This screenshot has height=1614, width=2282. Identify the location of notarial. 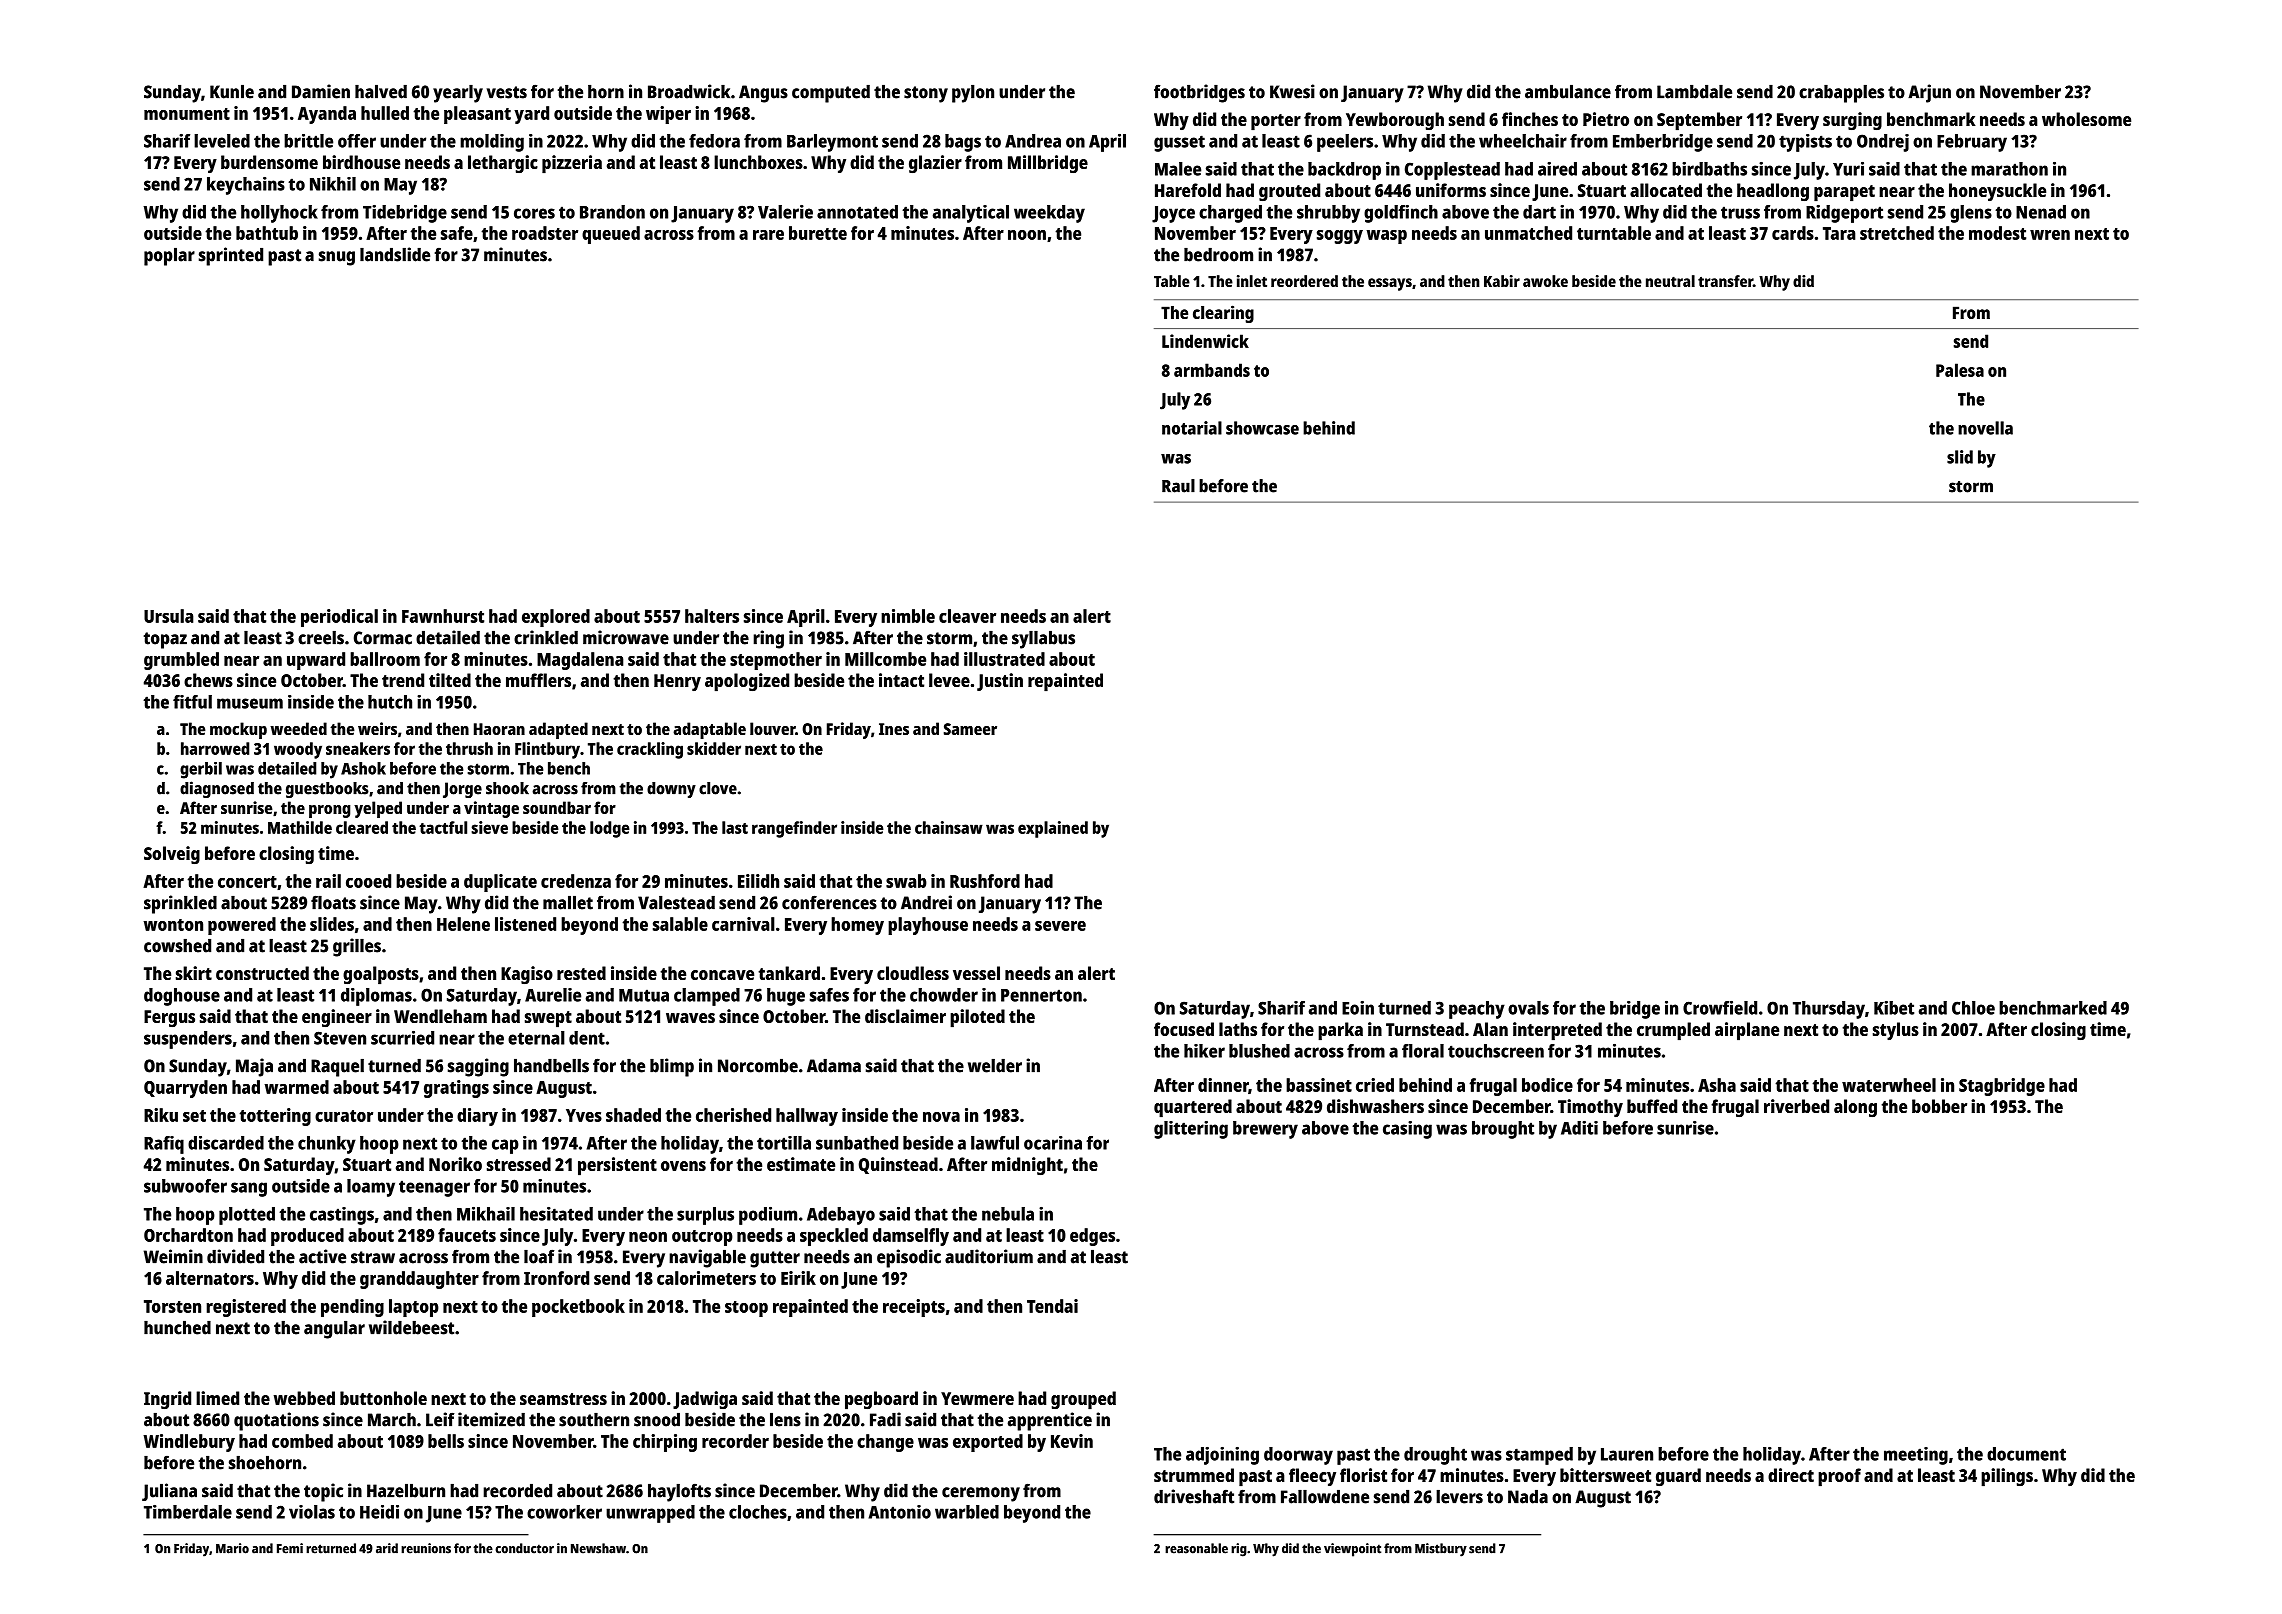
(1192, 428).
